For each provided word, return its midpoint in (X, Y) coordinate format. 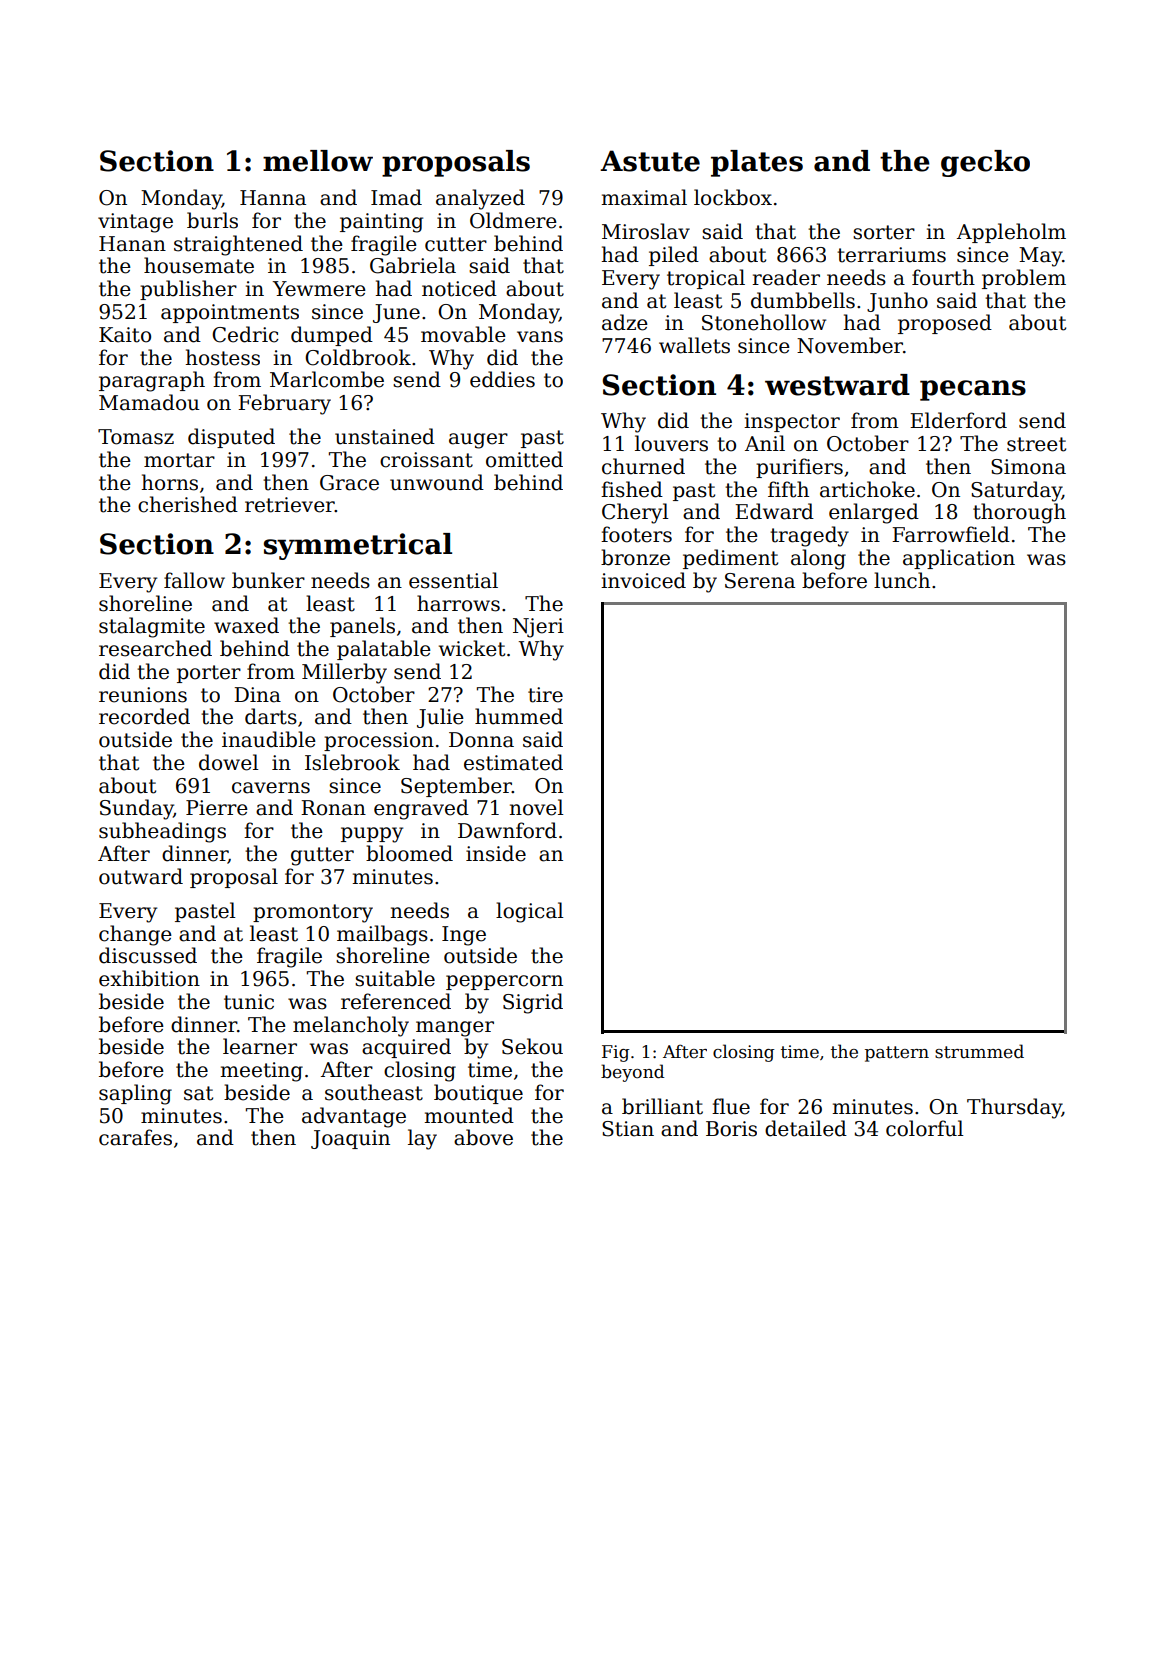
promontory (313, 913)
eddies (502, 379)
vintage (135, 223)
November (850, 345)
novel (536, 807)
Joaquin (350, 1139)
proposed (945, 324)
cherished (188, 504)
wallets (694, 345)
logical (529, 912)
